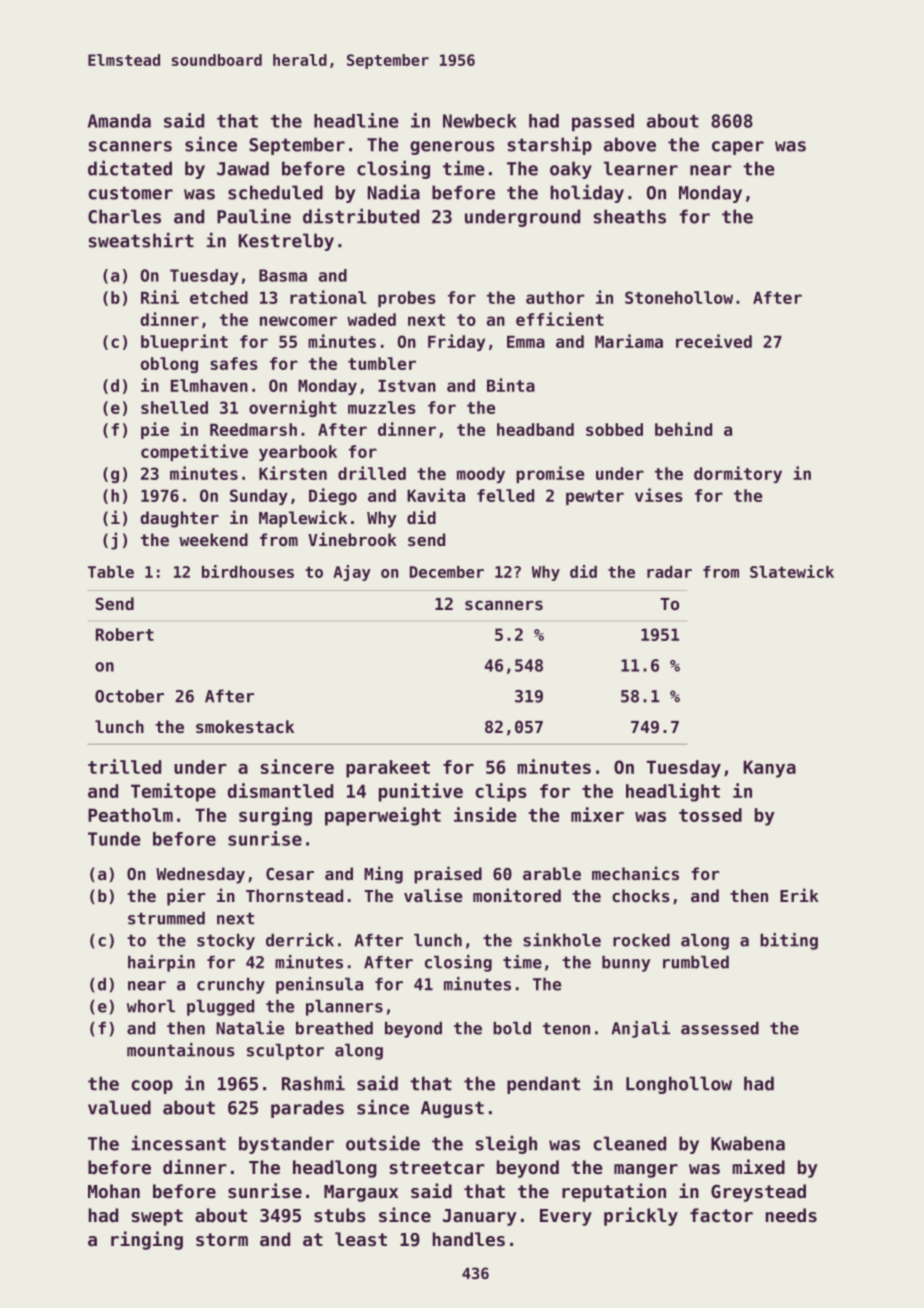  Describe the element at coordinates (383, 1143) in the screenshot. I see `outside` at that location.
